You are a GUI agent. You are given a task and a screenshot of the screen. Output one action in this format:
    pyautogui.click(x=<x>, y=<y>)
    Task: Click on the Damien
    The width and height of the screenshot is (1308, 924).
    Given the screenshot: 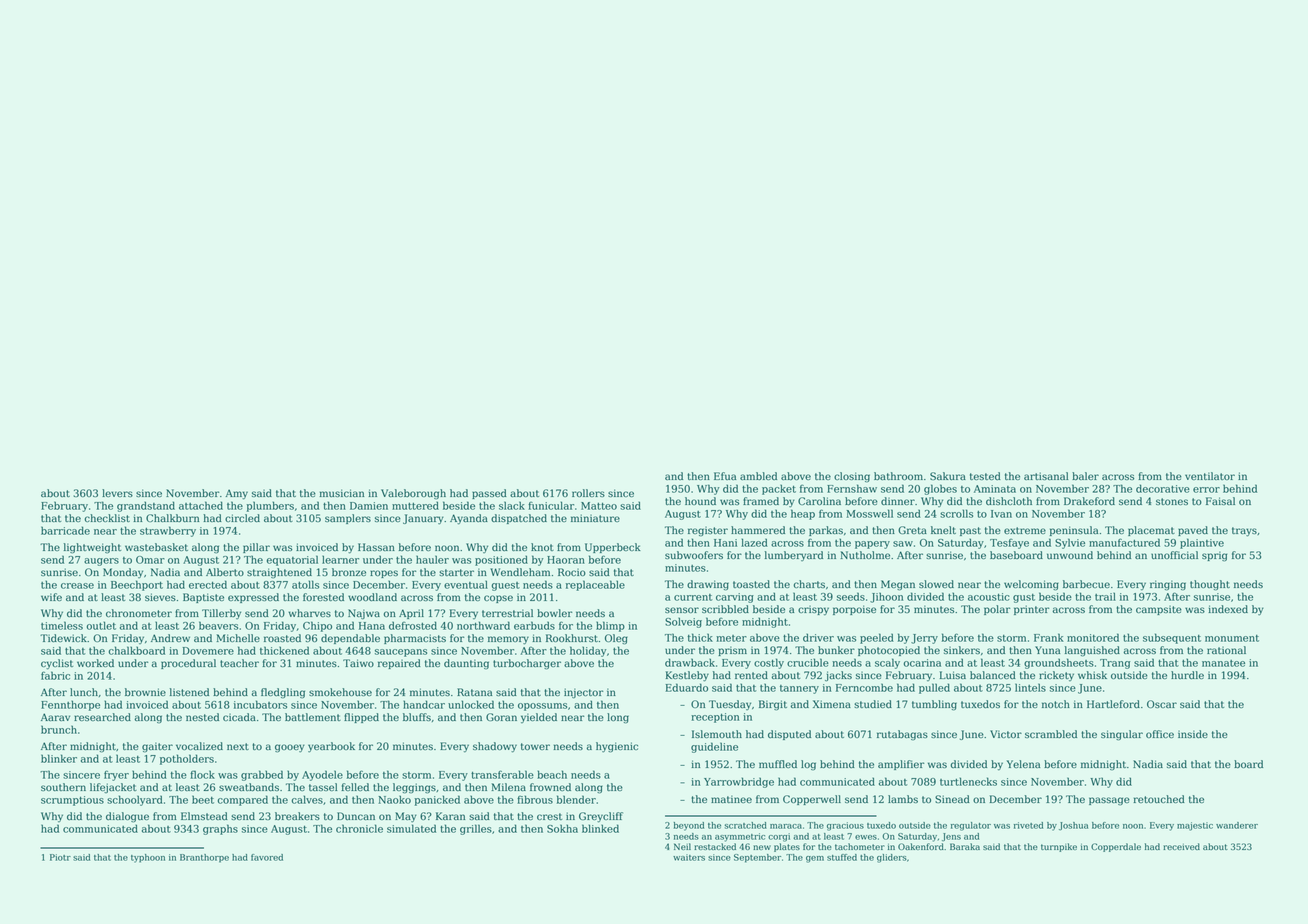 What is the action you would take?
    pyautogui.click(x=369, y=506)
